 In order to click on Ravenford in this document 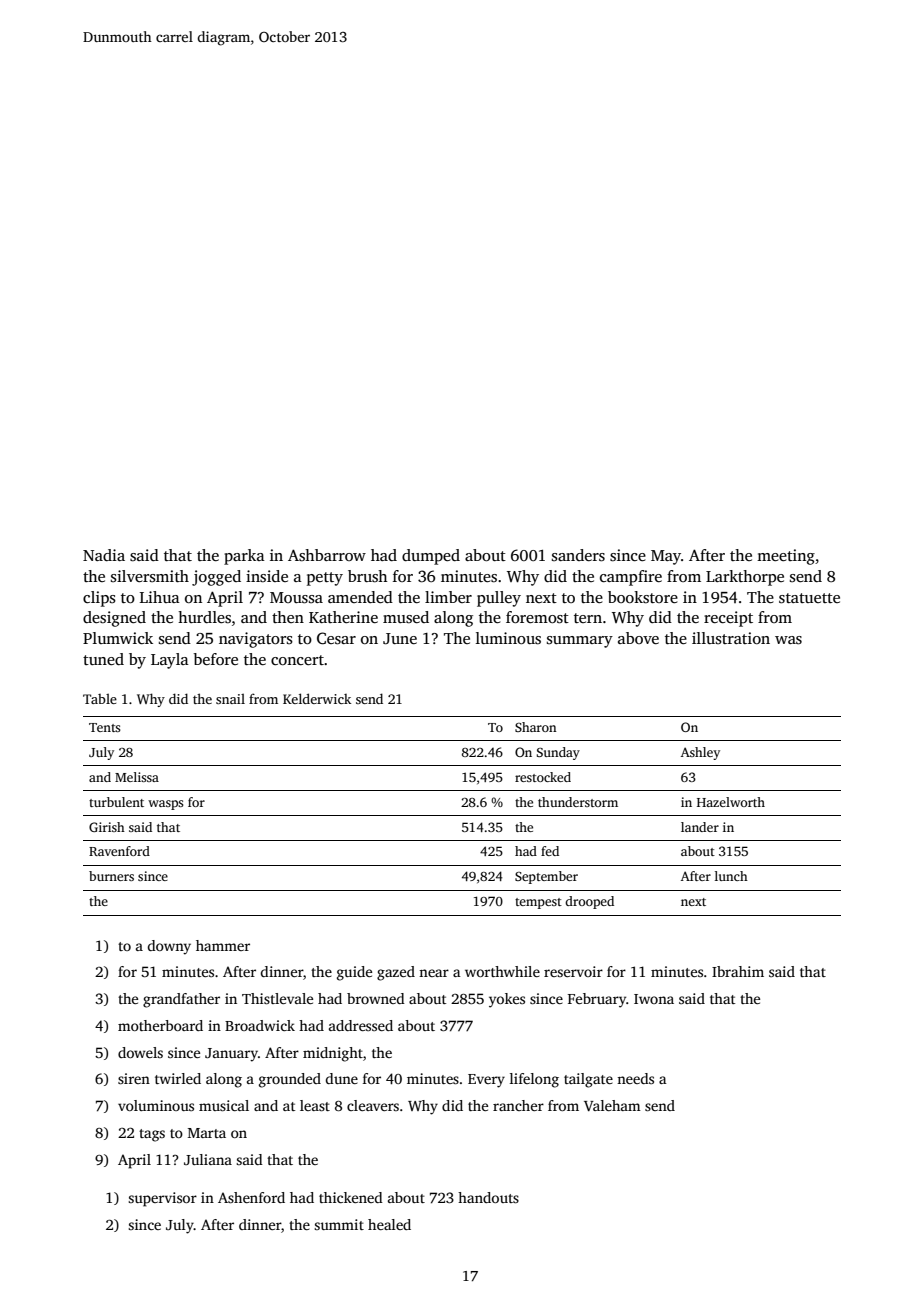, I will do `click(119, 851)`.
